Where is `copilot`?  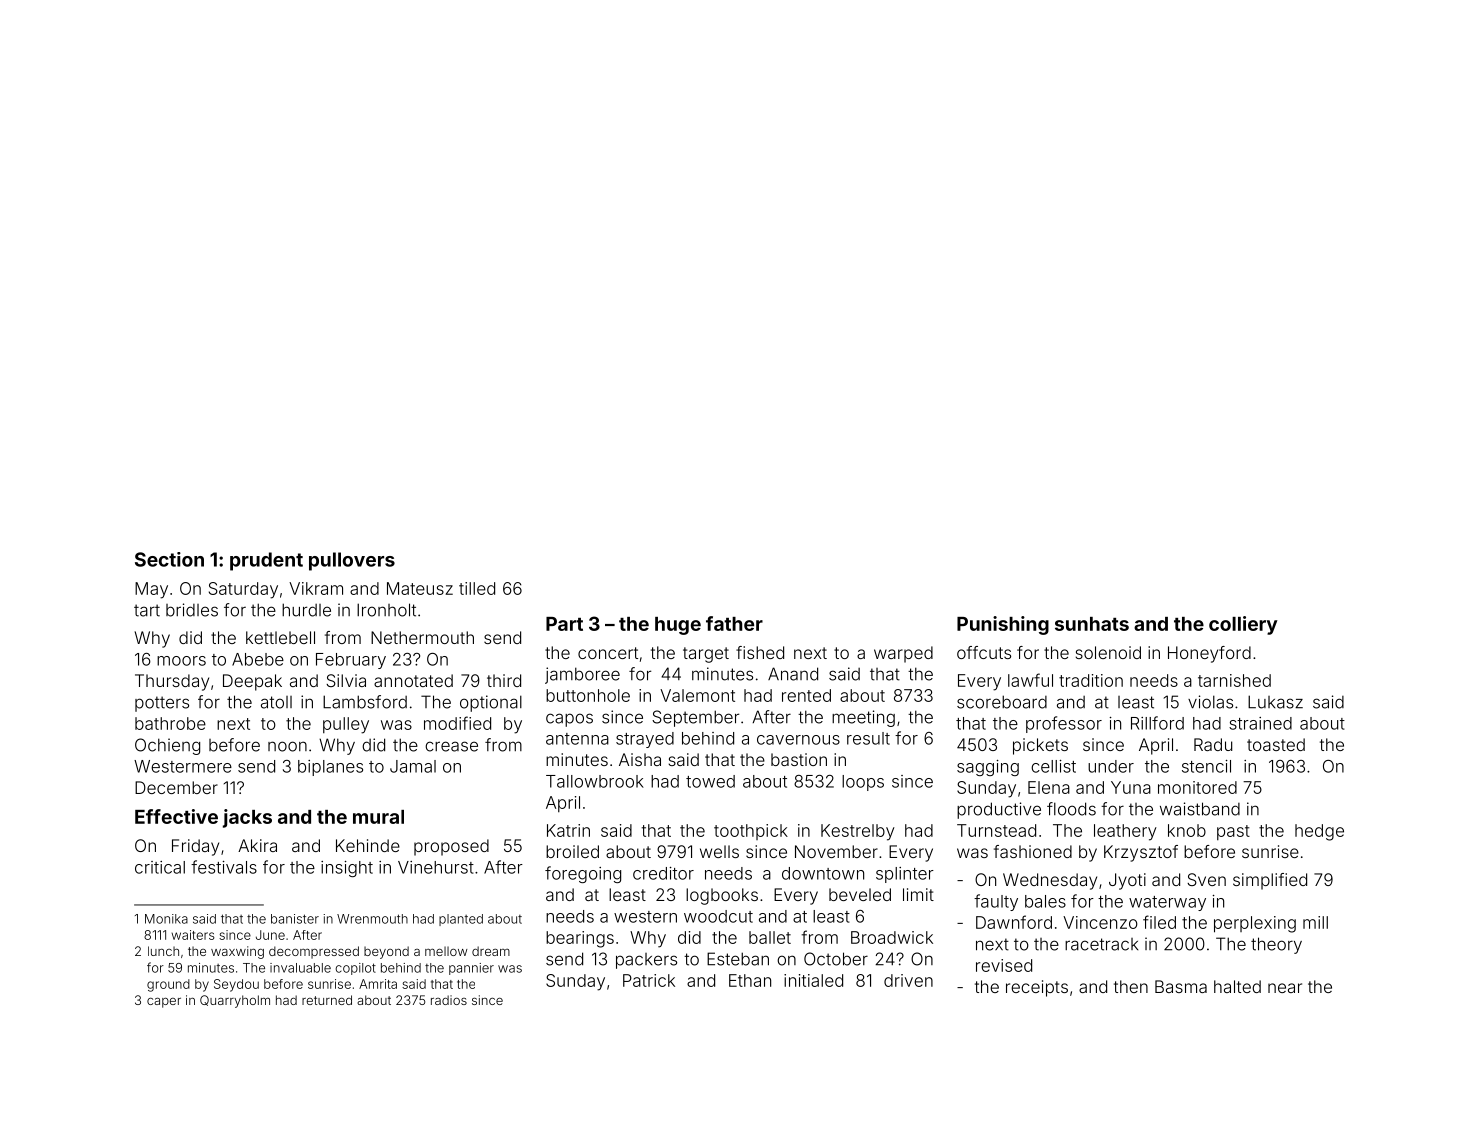 copilot is located at coordinates (355, 969).
